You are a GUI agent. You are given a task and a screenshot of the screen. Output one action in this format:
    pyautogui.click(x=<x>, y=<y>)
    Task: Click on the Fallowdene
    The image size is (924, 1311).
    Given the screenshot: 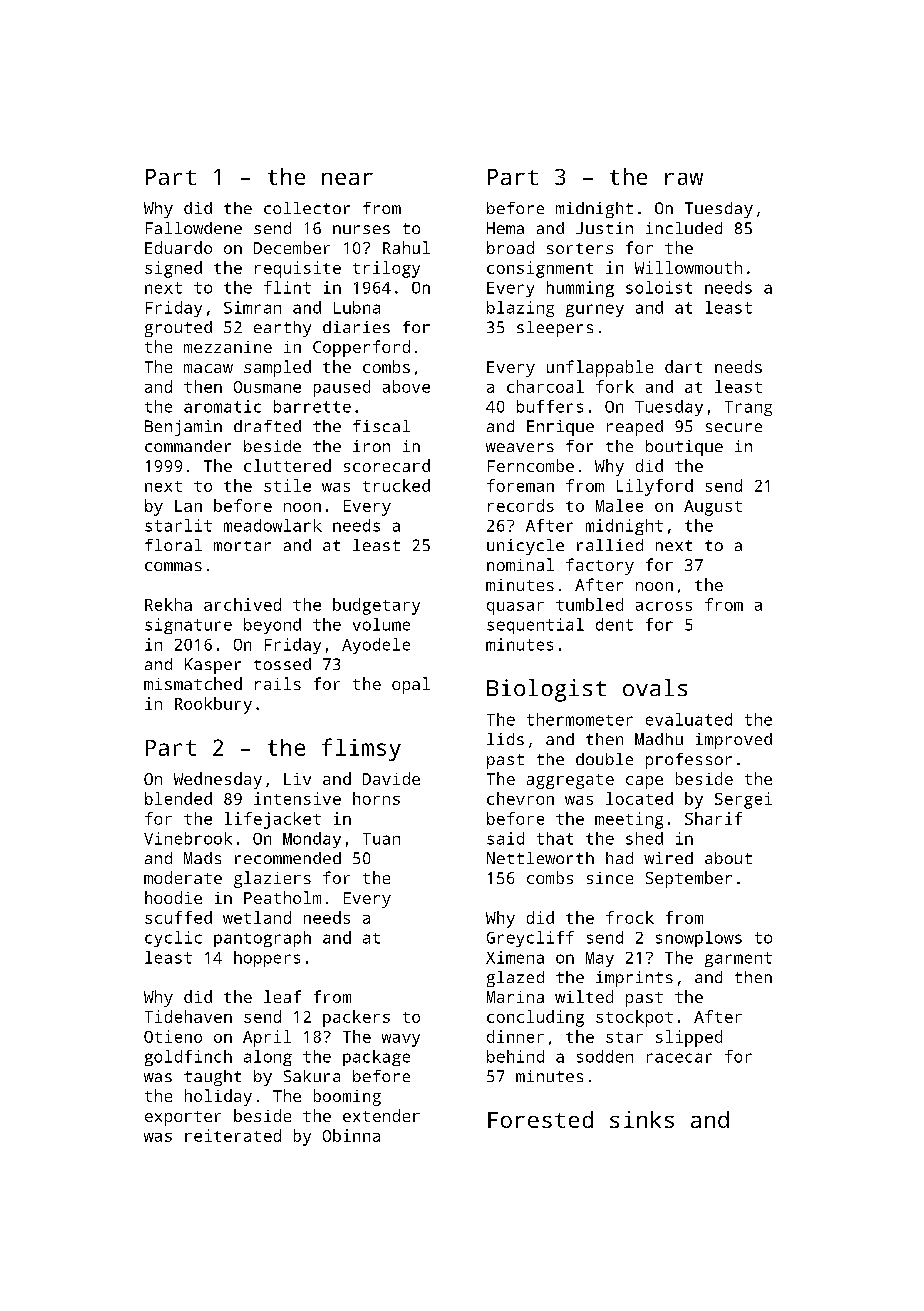 What is the action you would take?
    pyautogui.click(x=194, y=228)
